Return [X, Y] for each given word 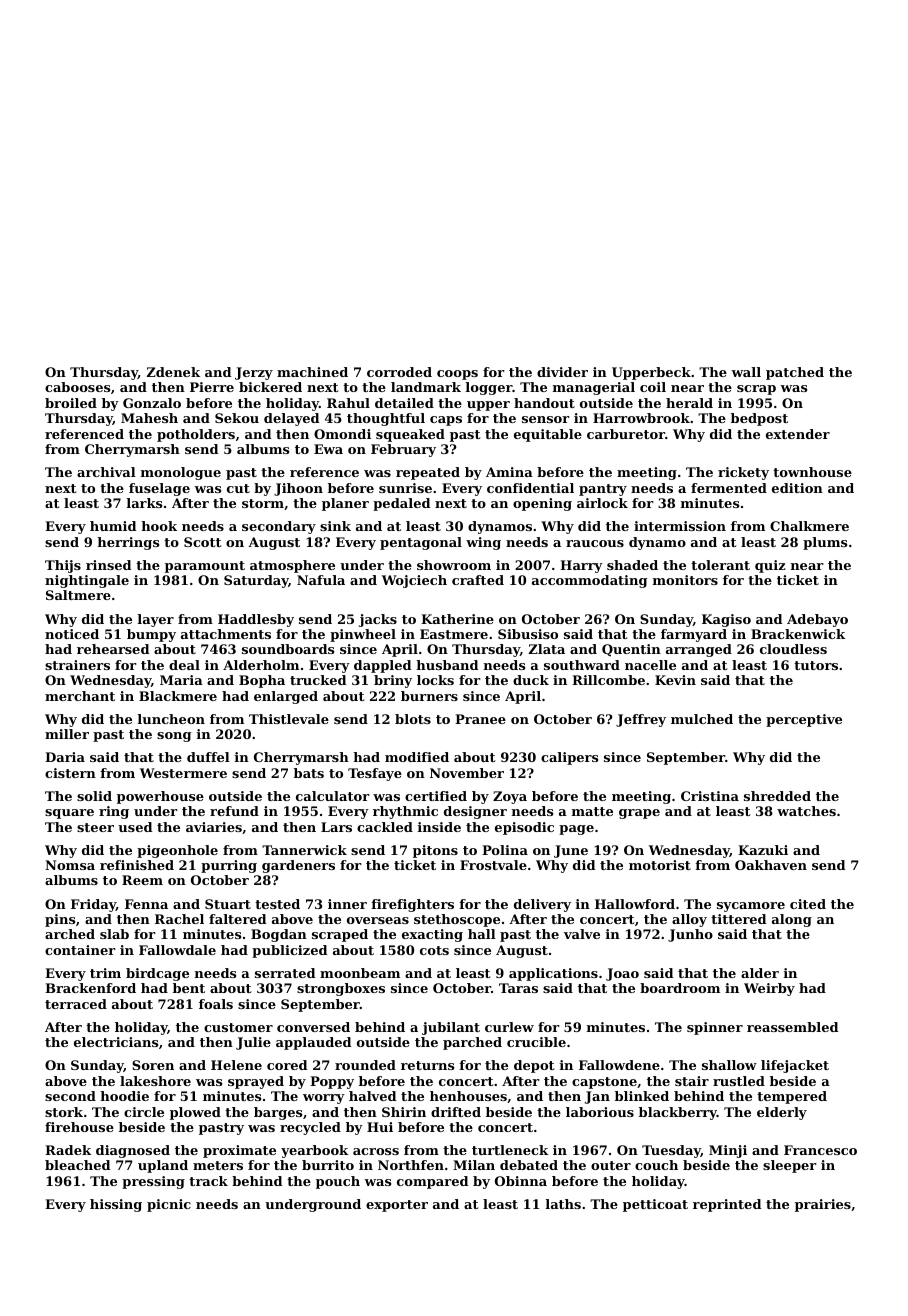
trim [105, 973]
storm [263, 503]
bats [309, 773]
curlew [509, 1027]
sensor [546, 419]
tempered [792, 1097]
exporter [397, 1206]
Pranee [480, 719]
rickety [743, 473]
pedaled [401, 504]
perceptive [804, 720]
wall [746, 372]
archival [106, 472]
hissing [116, 1205]
